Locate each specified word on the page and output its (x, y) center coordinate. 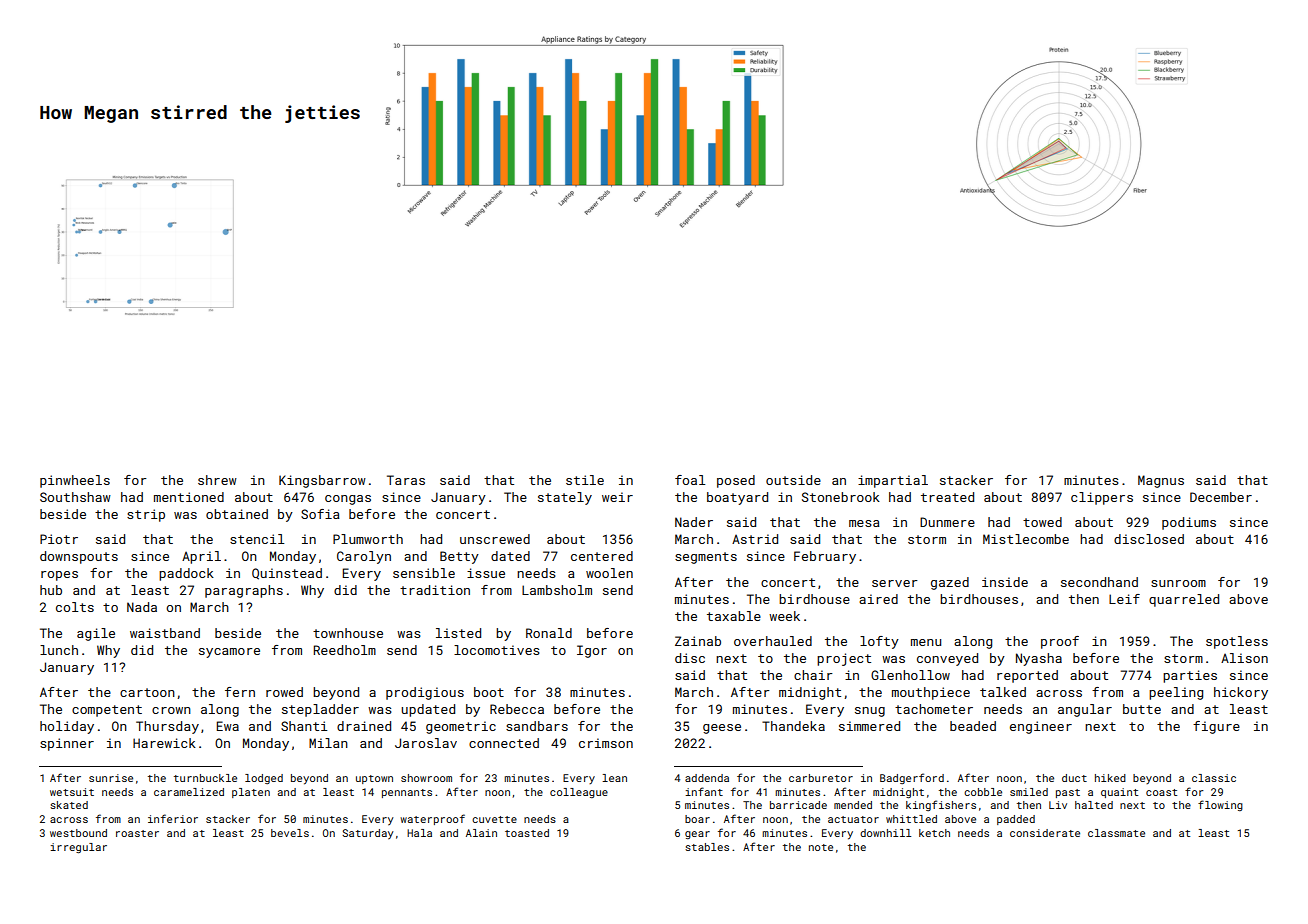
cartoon (147, 692)
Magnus (1161, 481)
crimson (606, 743)
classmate (1116, 833)
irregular (78, 848)
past (1068, 793)
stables (707, 847)
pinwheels (75, 481)
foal (690, 480)
